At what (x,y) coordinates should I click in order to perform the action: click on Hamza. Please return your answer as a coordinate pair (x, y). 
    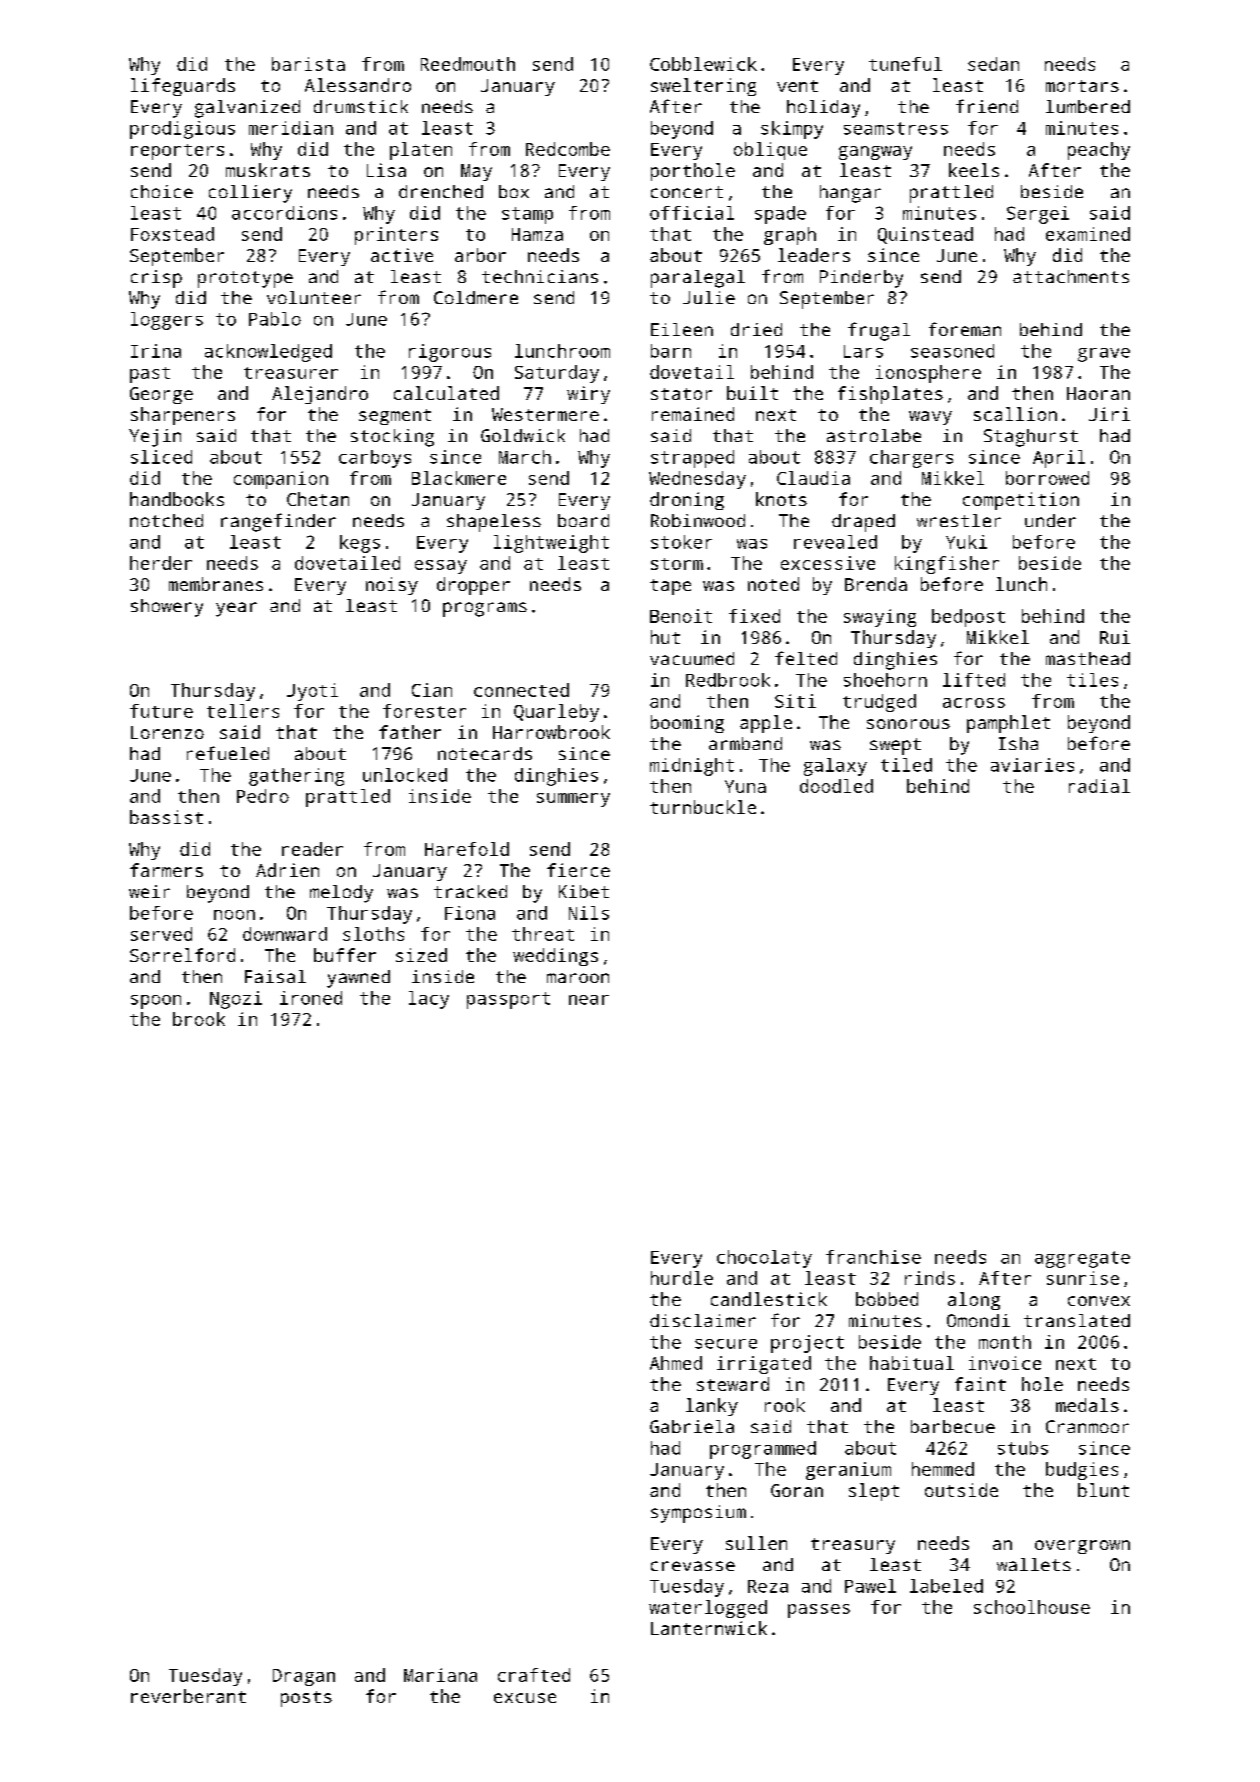
    Looking at the image, I should click on (537, 234).
